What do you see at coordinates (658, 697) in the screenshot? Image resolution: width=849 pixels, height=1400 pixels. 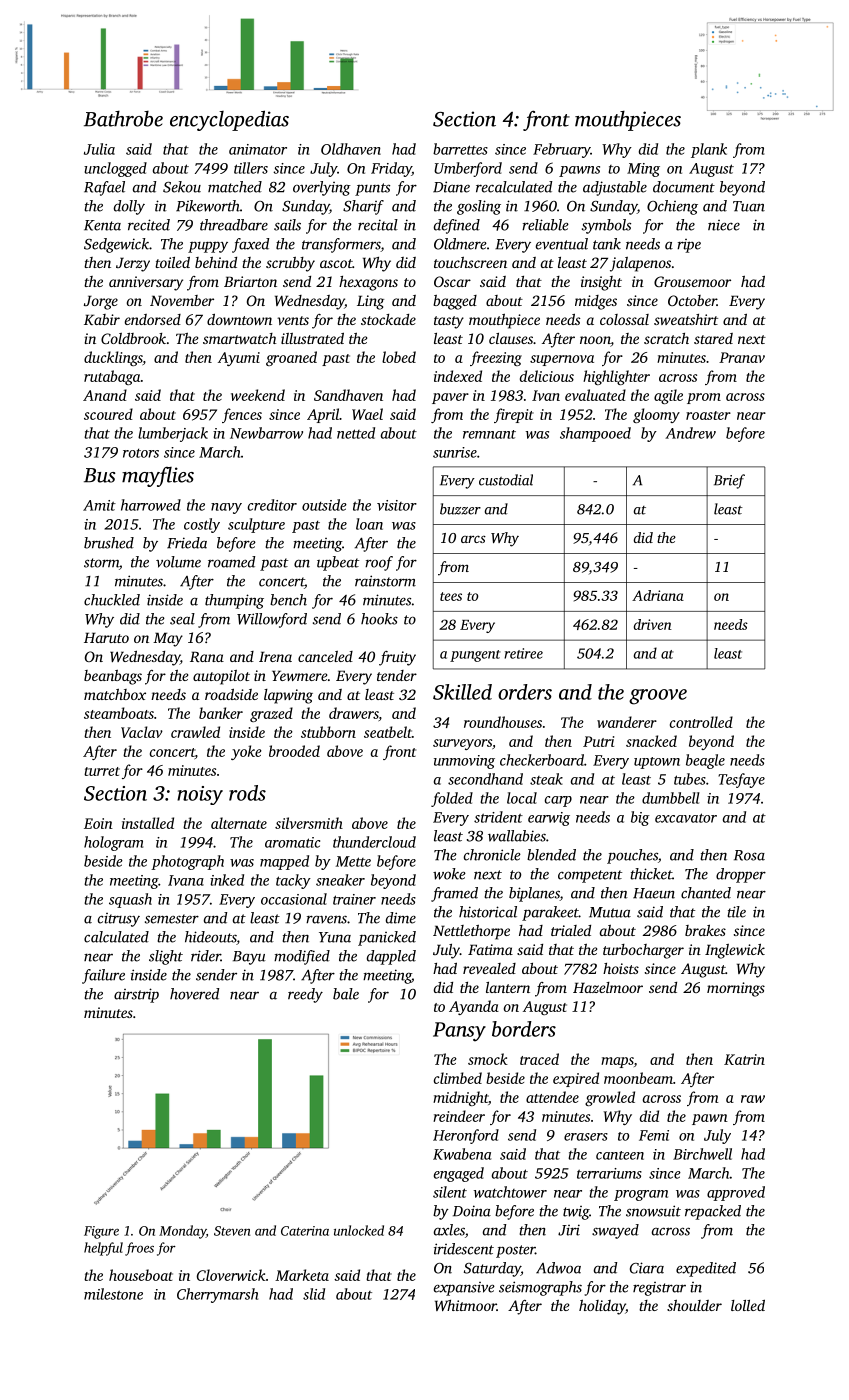 I see `groove` at bounding box center [658, 697].
